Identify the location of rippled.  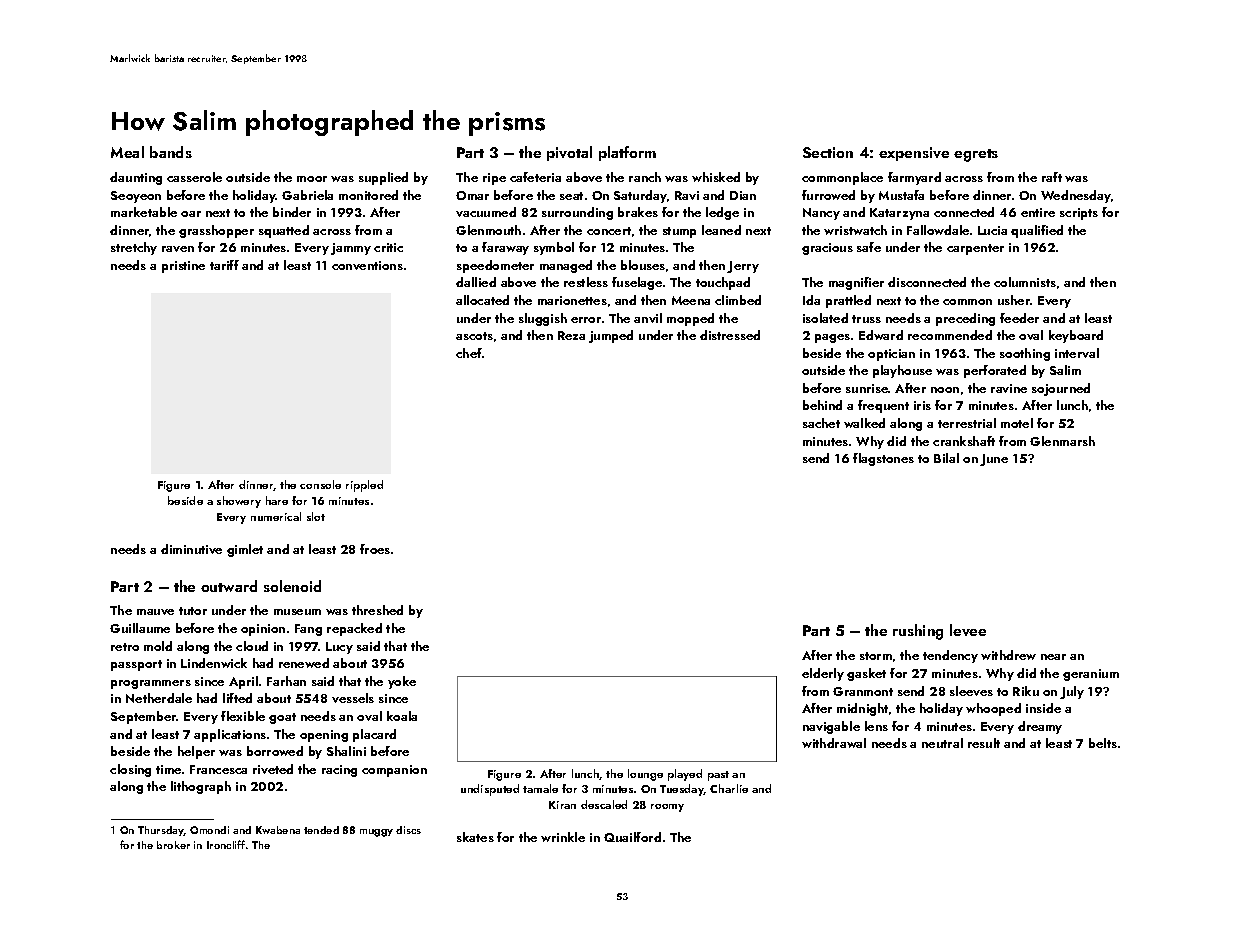
(364, 486).
